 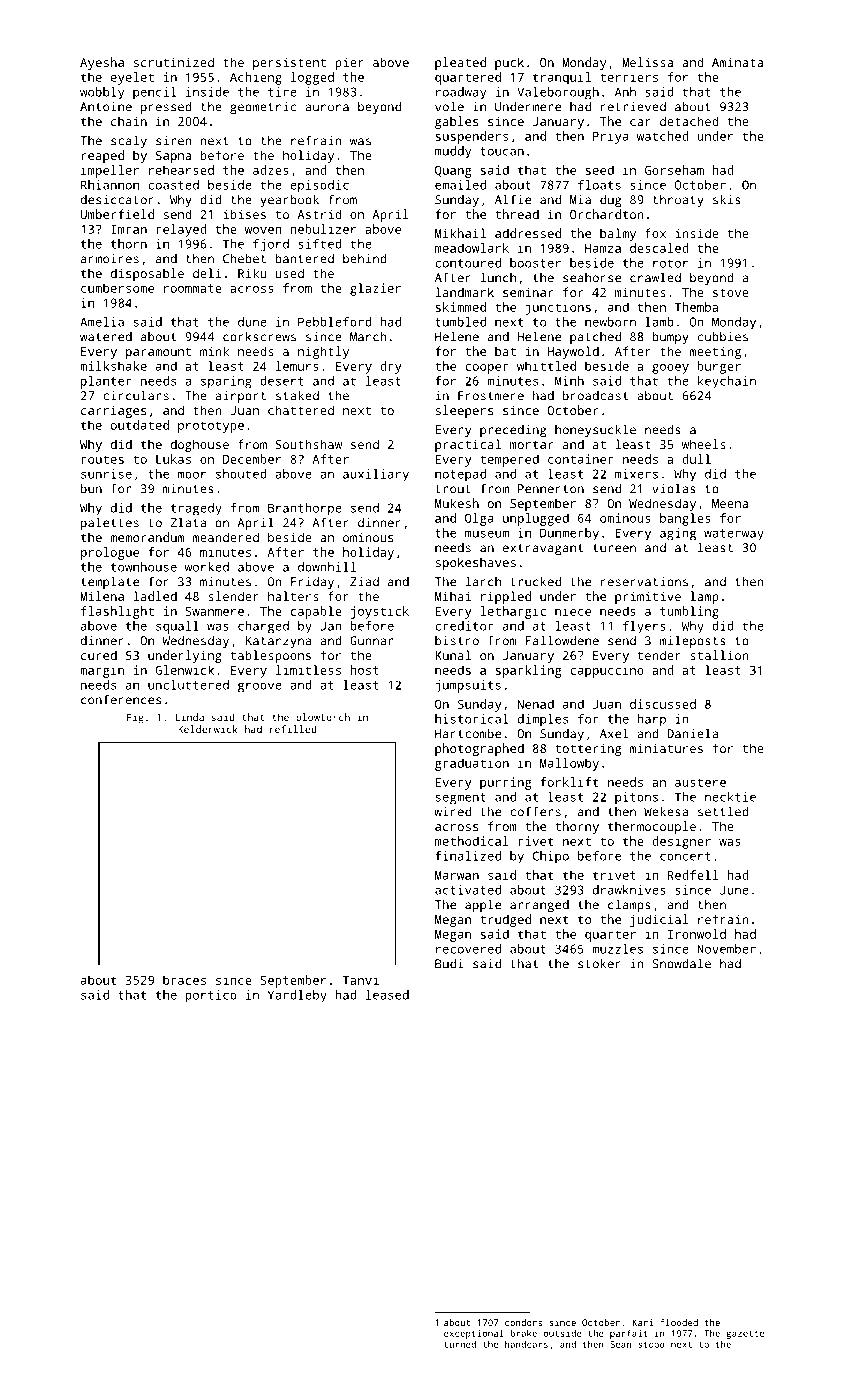 I want to click on outside, so click(x=563, y=1333).
